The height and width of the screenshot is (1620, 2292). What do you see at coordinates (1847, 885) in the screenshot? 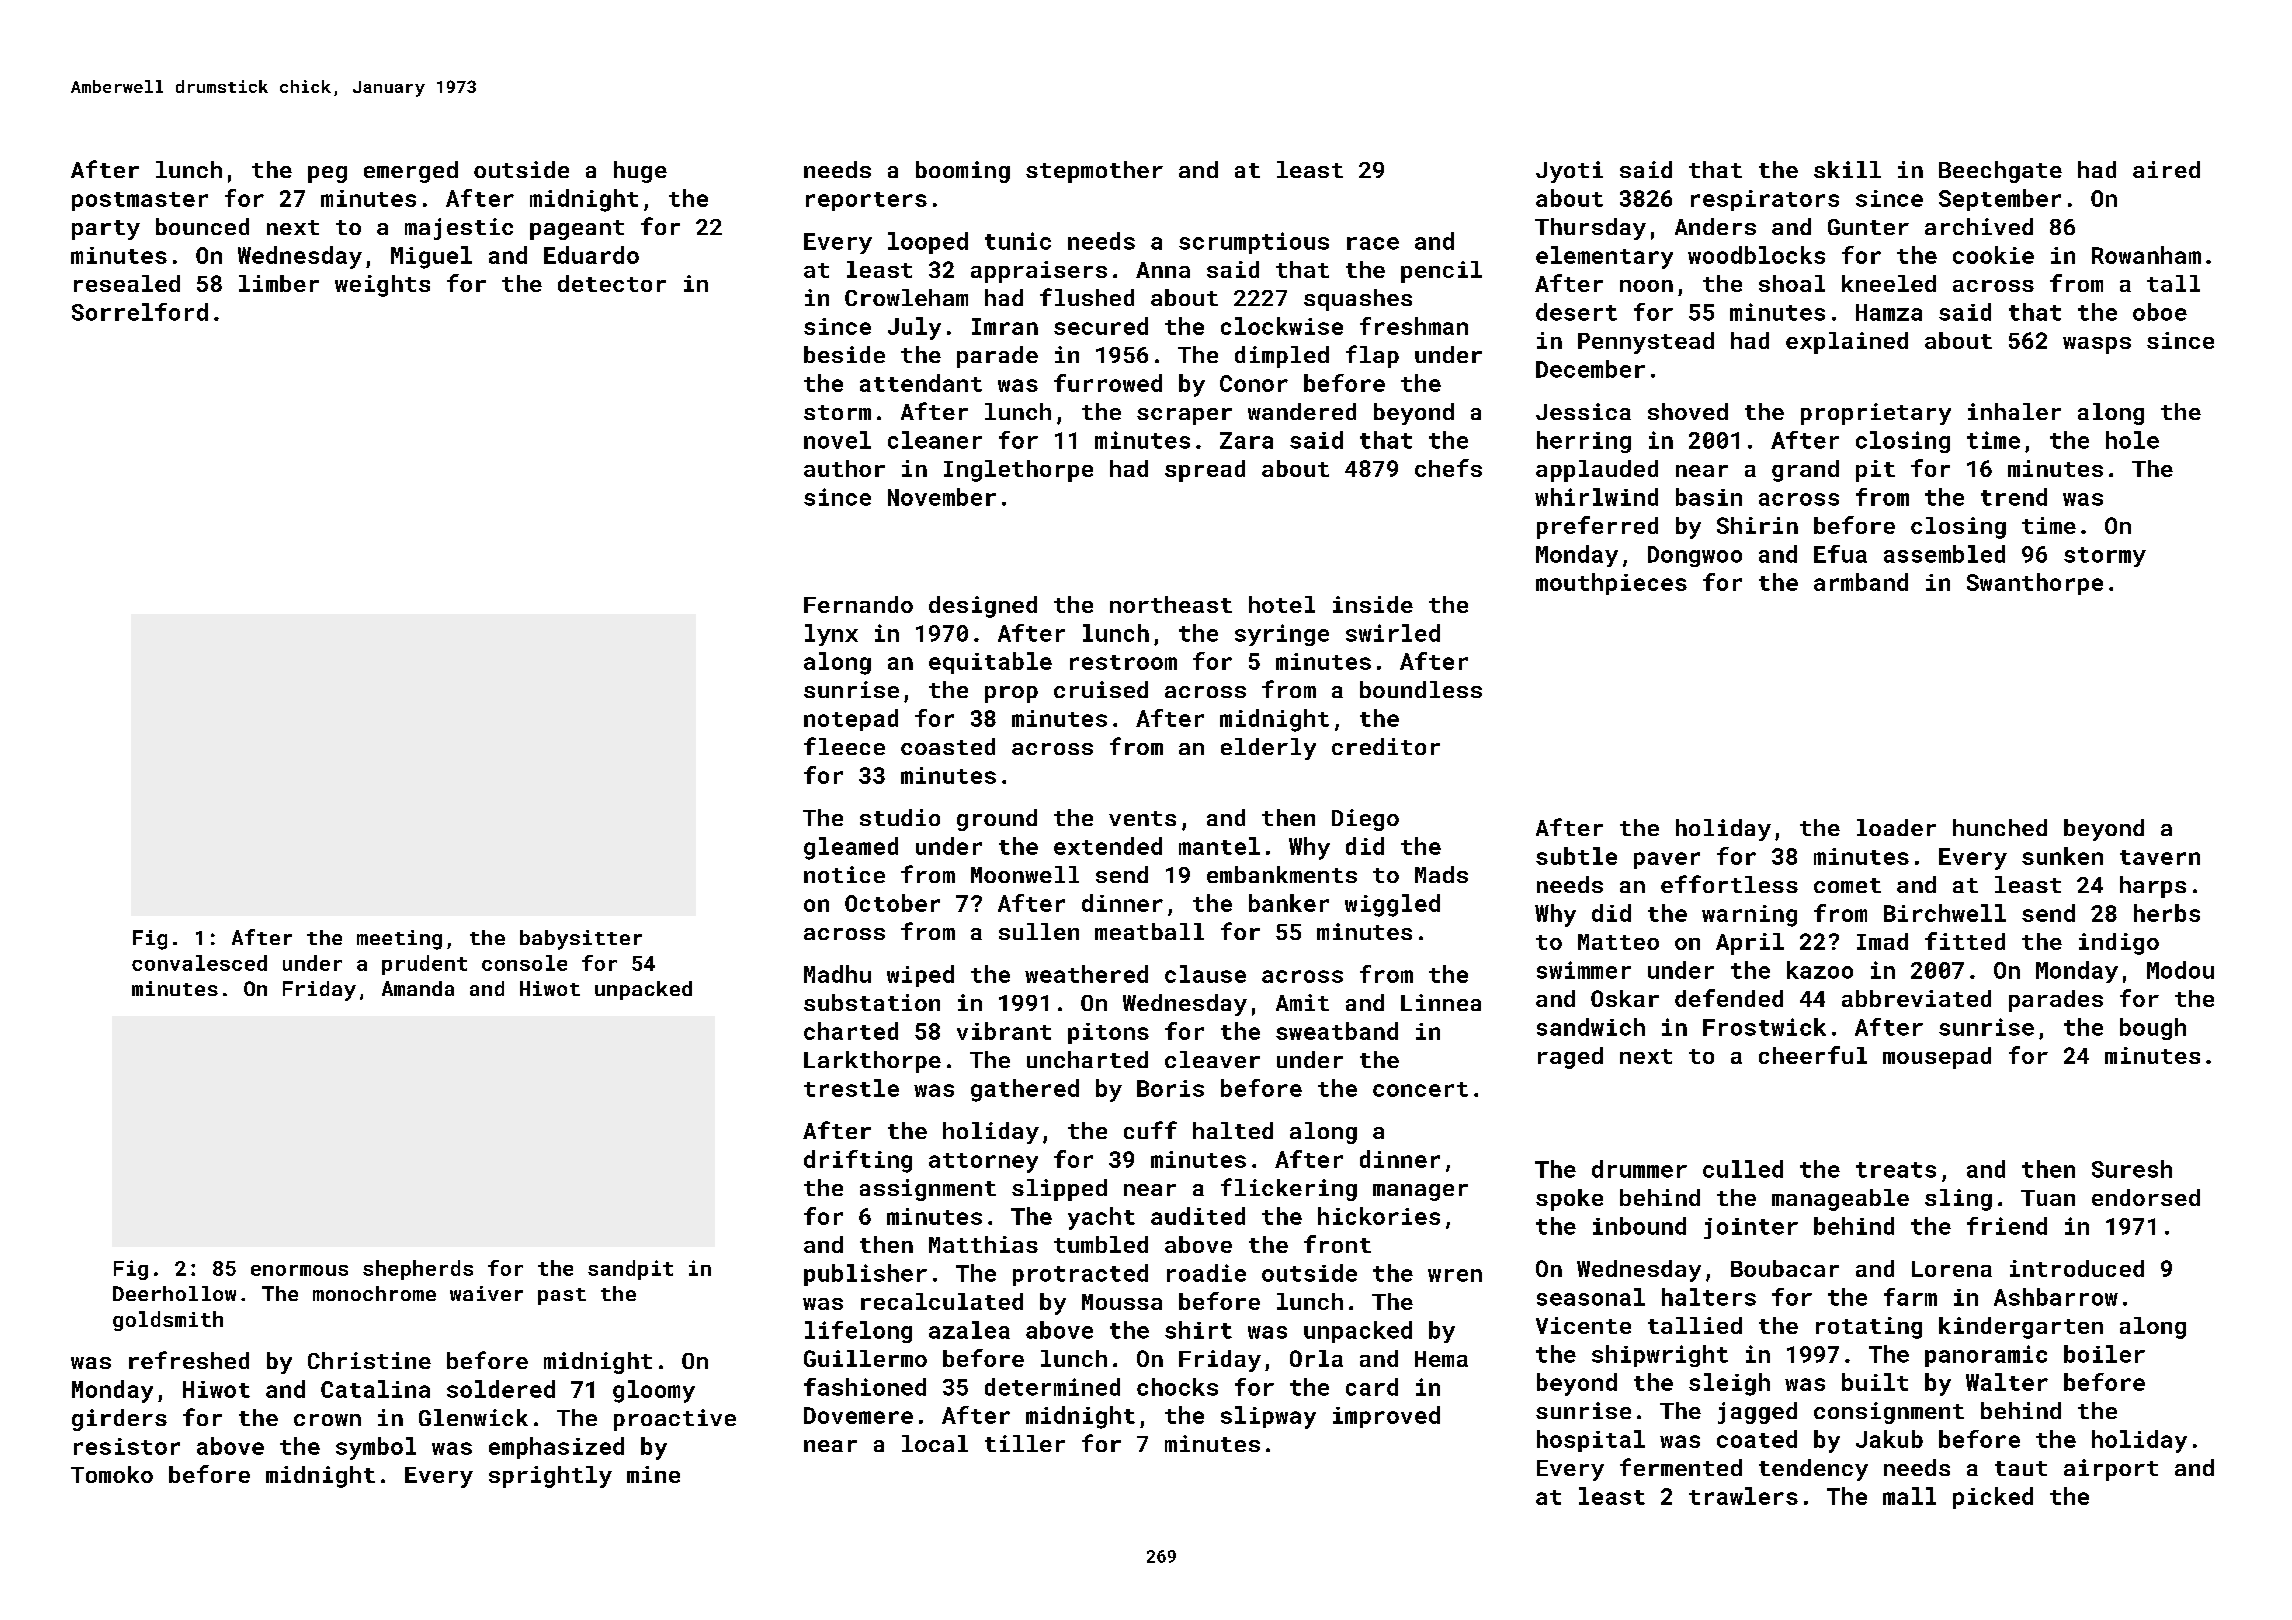
I see `comet` at bounding box center [1847, 885].
